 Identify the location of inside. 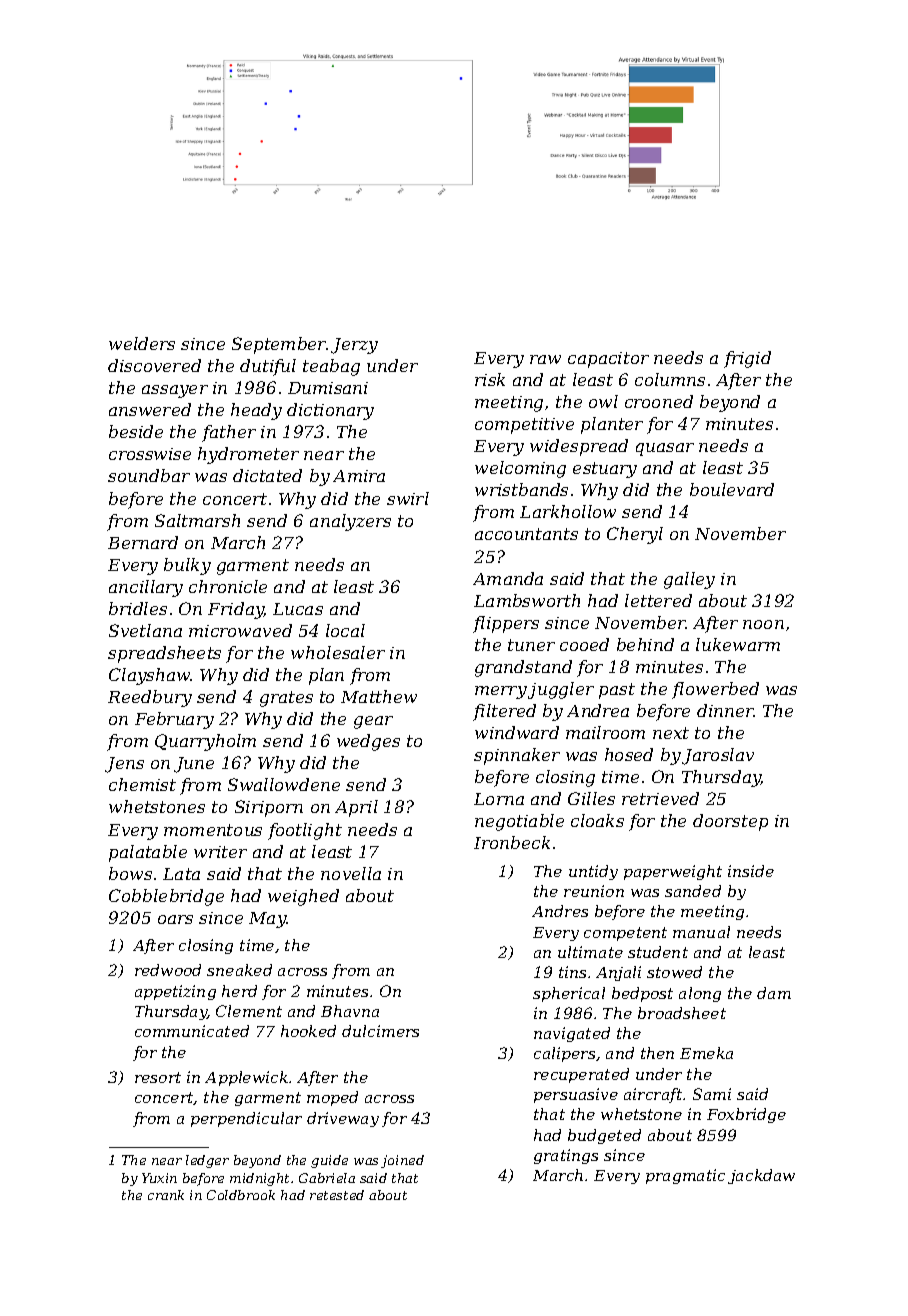
(751, 871).
